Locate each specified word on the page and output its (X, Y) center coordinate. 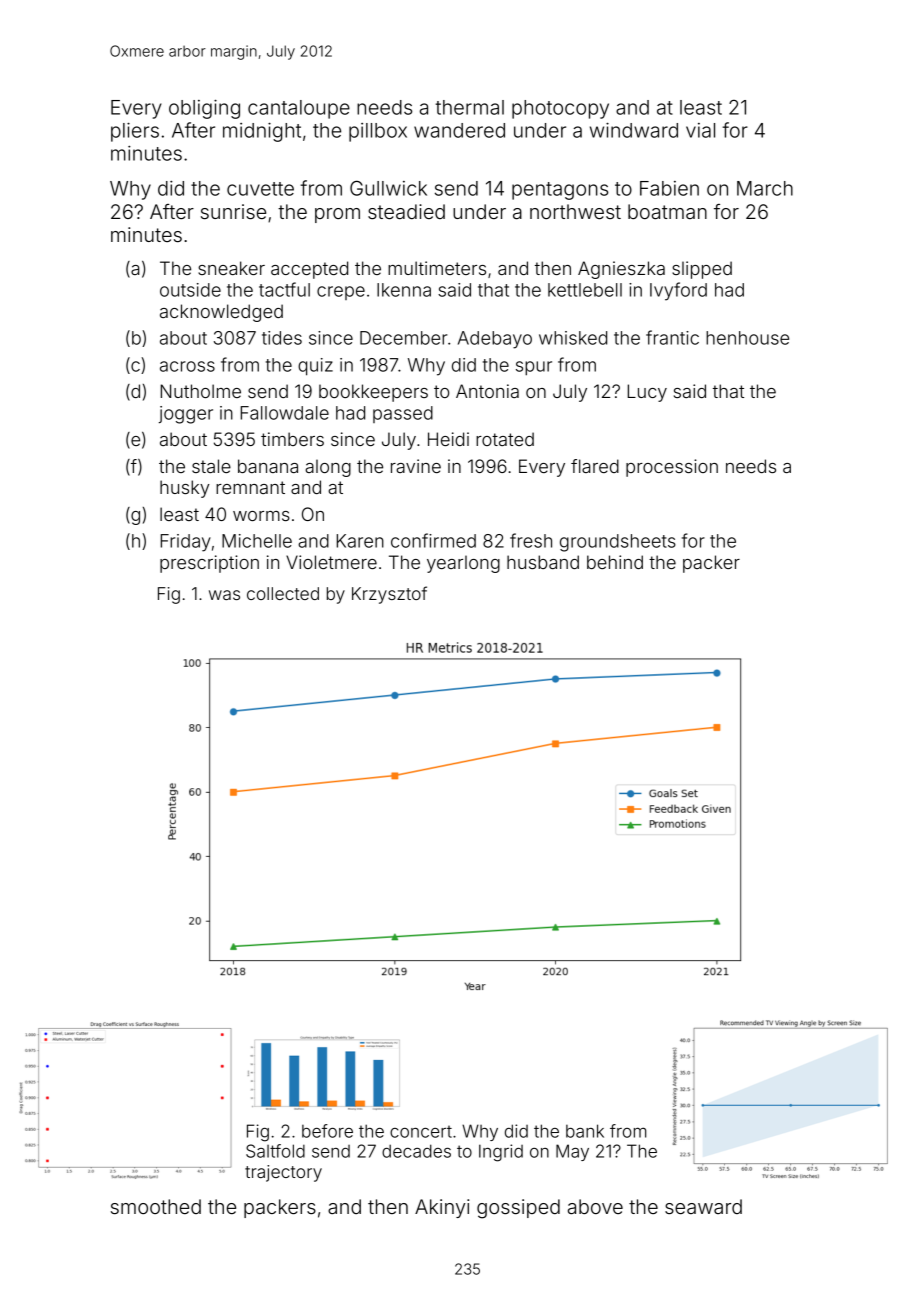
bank (585, 1131)
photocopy (560, 109)
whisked (573, 338)
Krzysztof (389, 595)
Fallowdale (285, 413)
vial (700, 130)
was (224, 595)
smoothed (156, 1206)
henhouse (747, 338)
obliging (204, 109)
